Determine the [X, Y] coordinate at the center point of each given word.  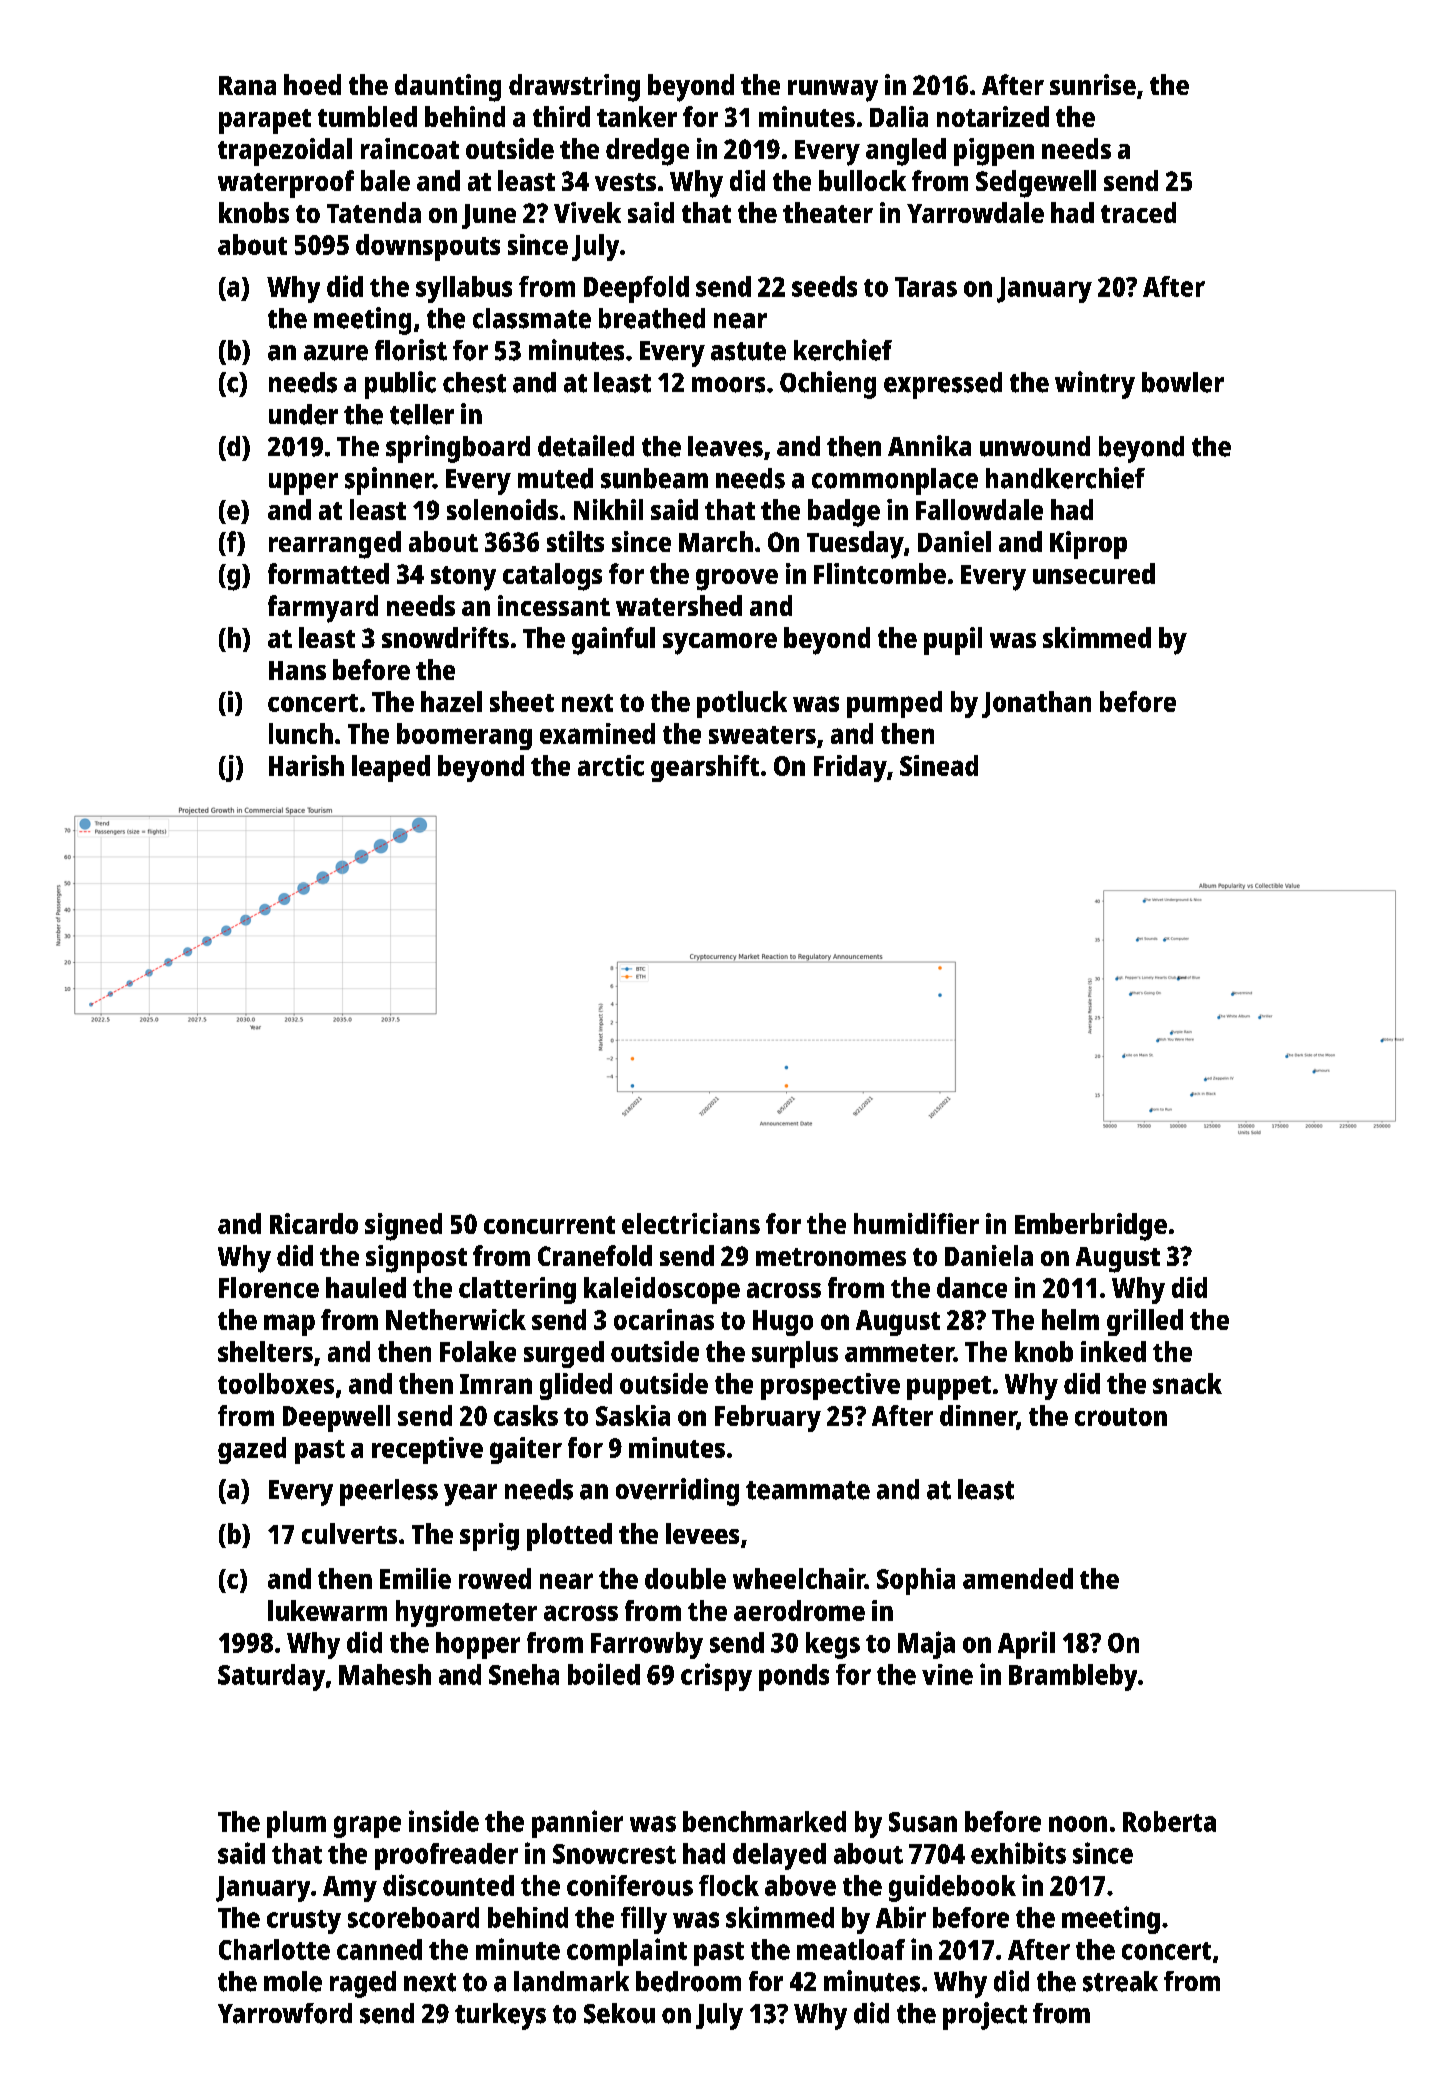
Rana [247, 85]
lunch [301, 733]
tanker [637, 116]
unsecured [1094, 573]
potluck [742, 704]
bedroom [688, 1981]
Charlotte [274, 1949]
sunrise [1093, 84]
